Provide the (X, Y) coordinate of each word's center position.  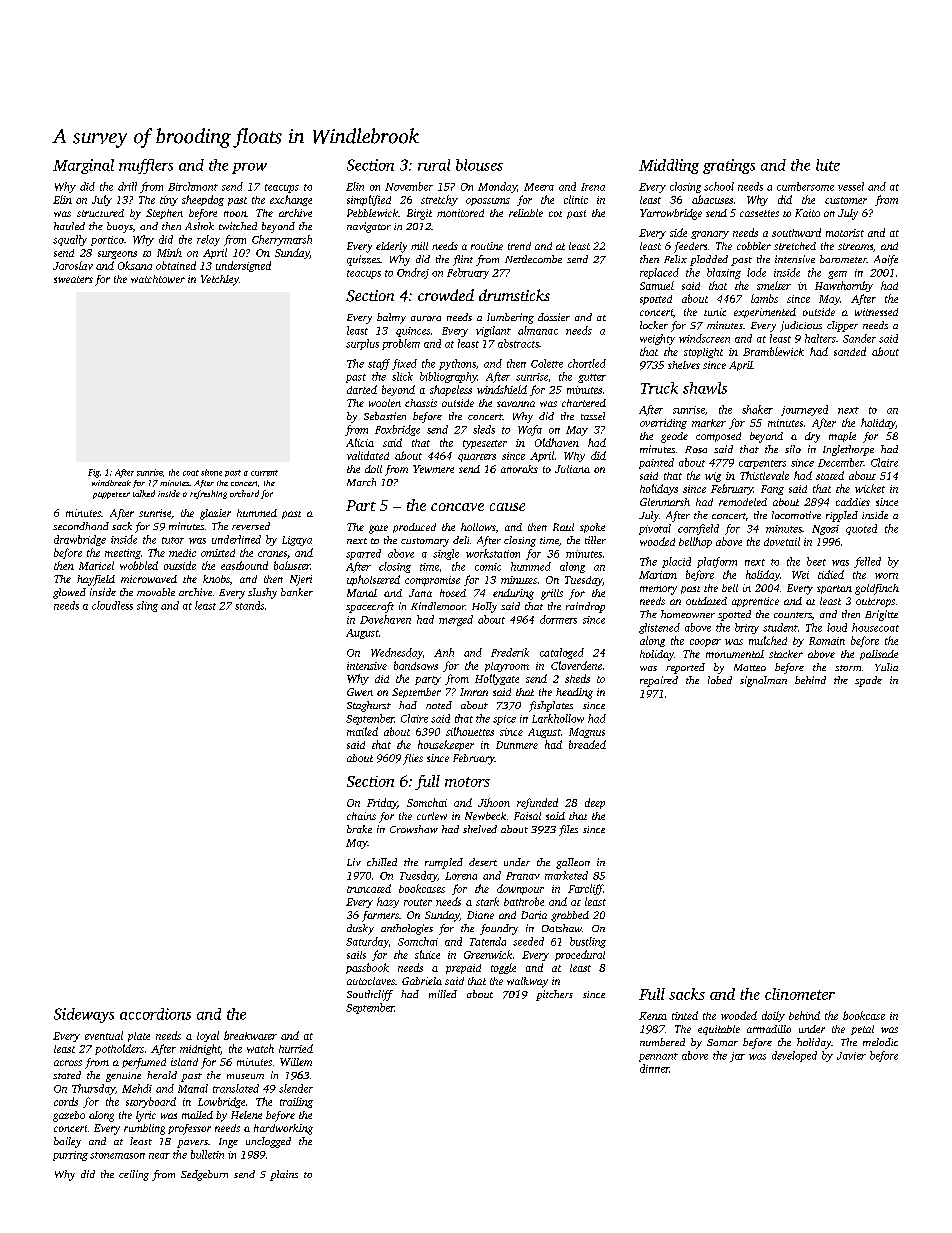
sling (147, 606)
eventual (104, 1035)
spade (868, 681)
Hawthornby (844, 286)
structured (100, 213)
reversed (251, 526)
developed (794, 1056)
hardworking (283, 1129)
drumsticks (514, 295)
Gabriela (422, 981)
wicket (870, 488)
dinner (654, 1068)
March (361, 482)
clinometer (800, 994)
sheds (577, 678)
